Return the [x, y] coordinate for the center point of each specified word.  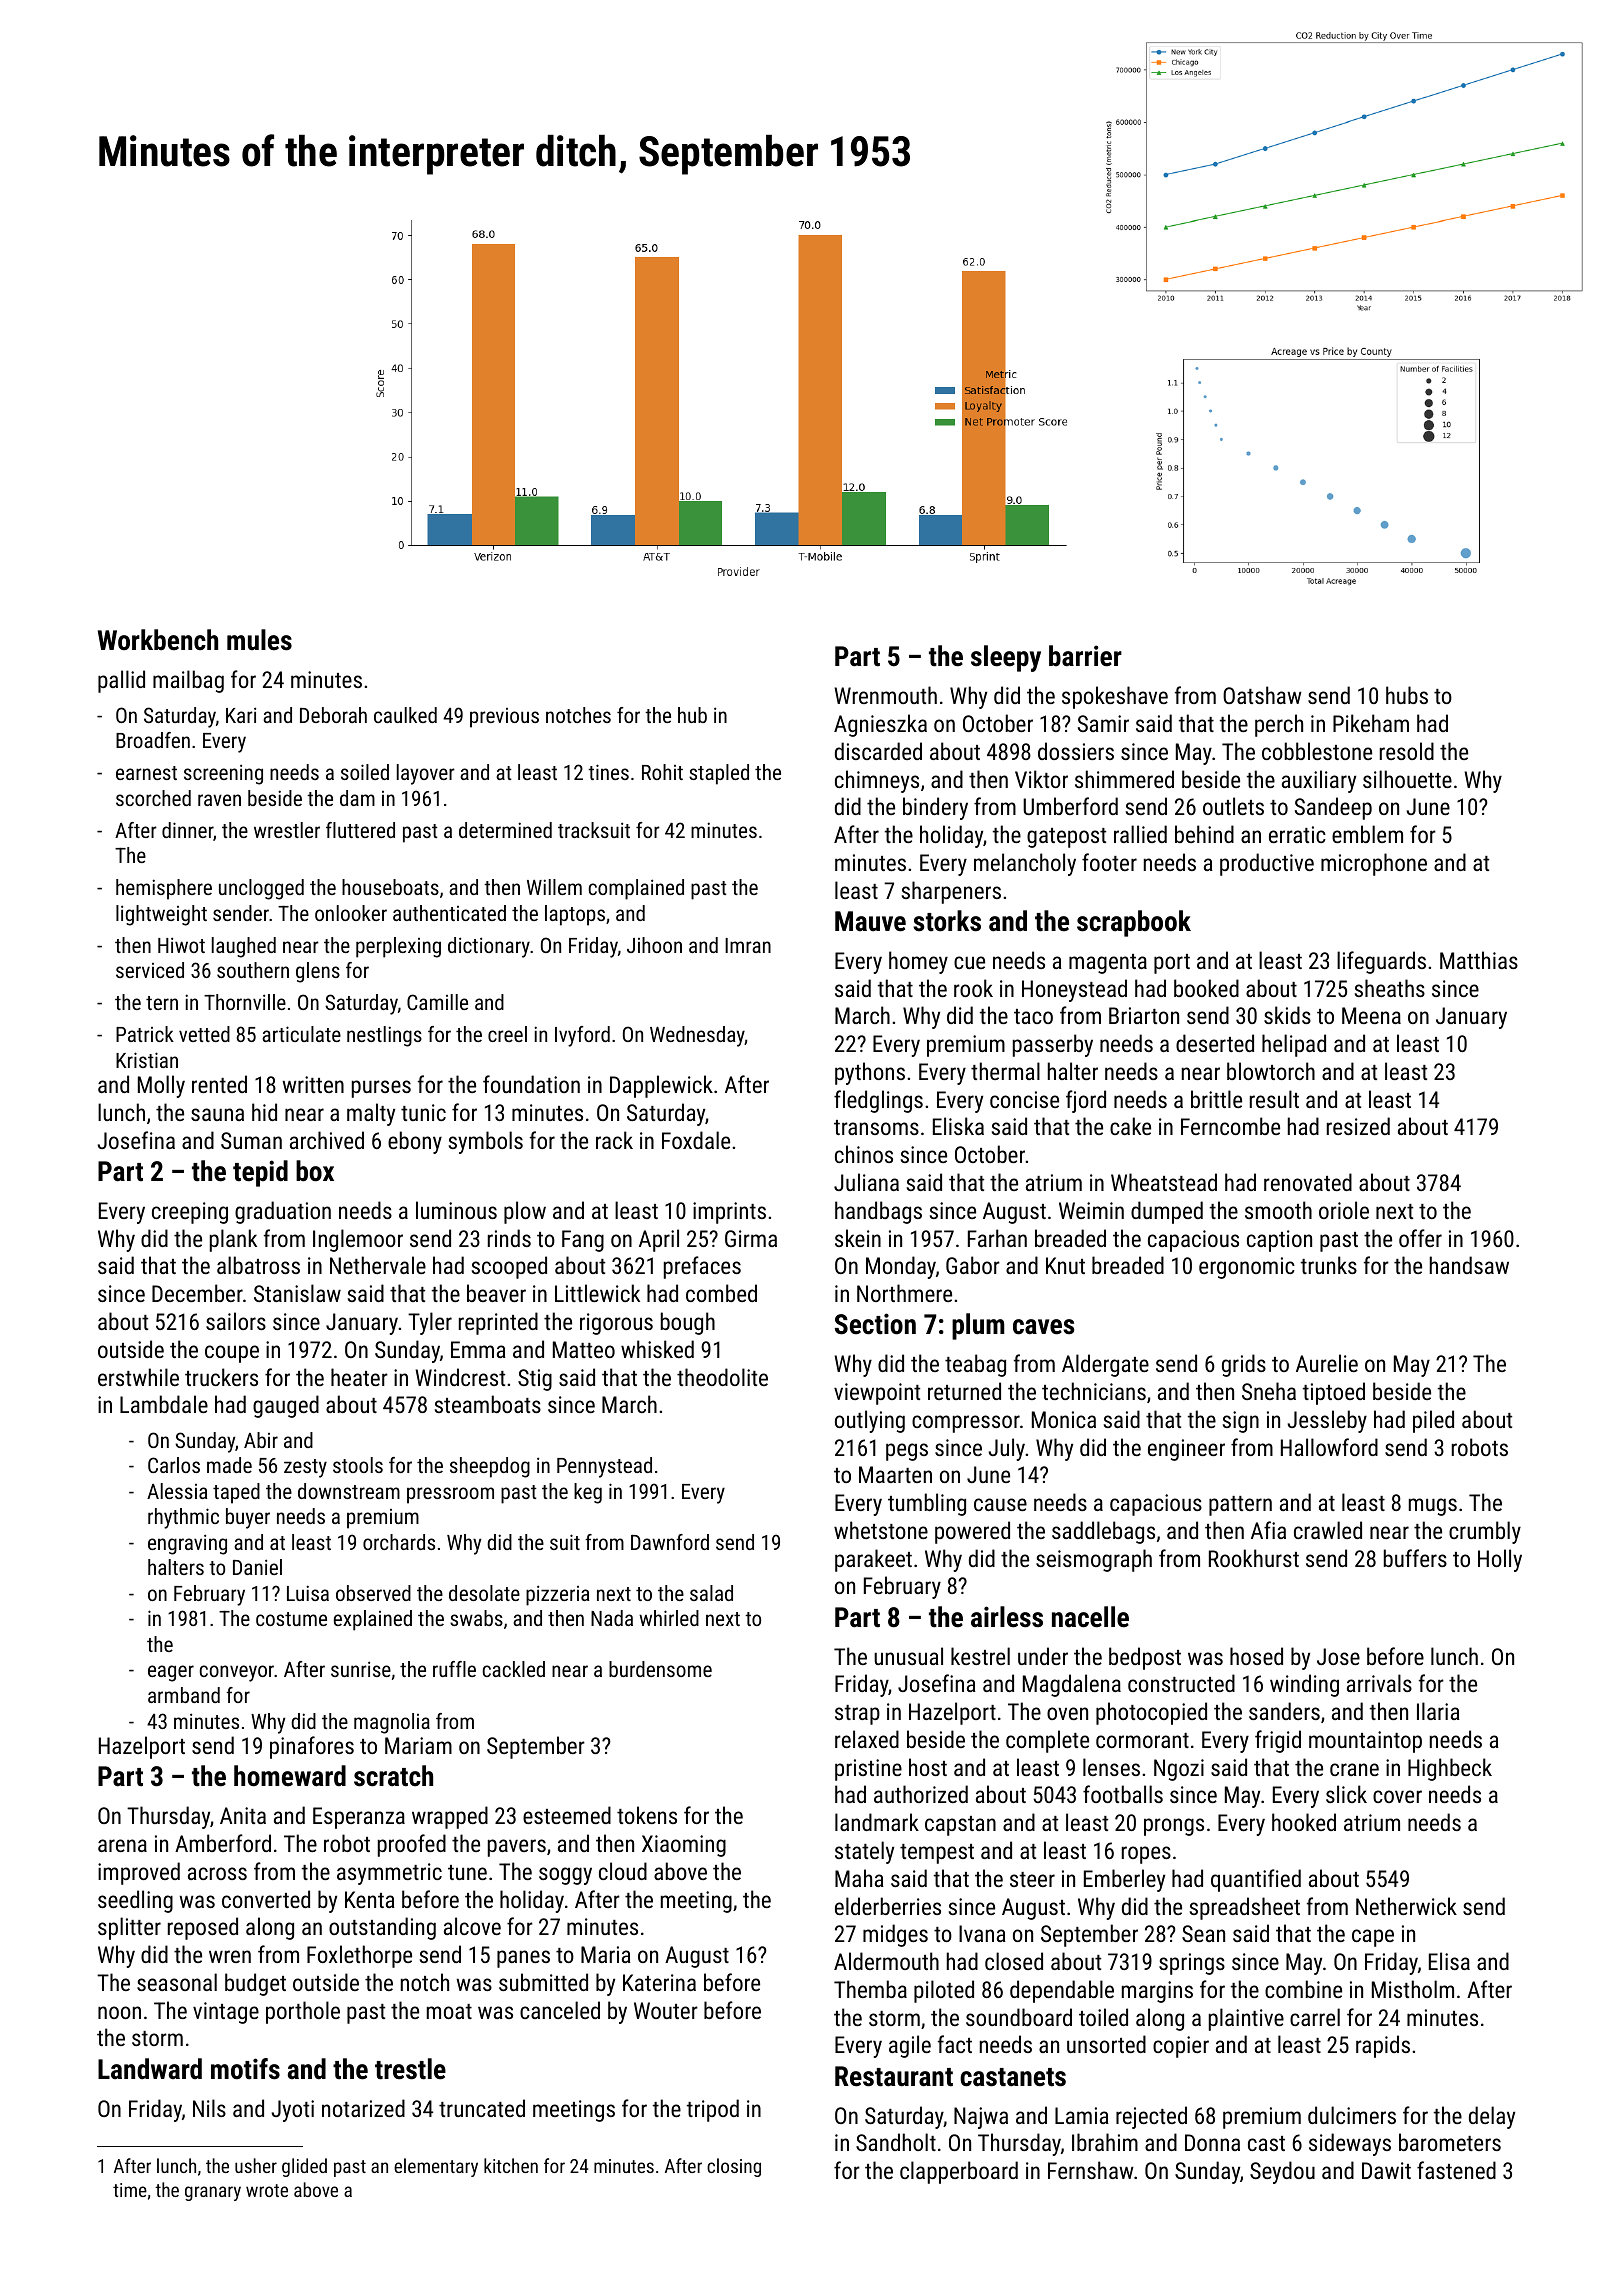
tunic [423, 1112]
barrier [1085, 656]
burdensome [660, 1669]
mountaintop [1365, 1742]
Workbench [158, 640]
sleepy [1006, 658]
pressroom [450, 1495]
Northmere [904, 1293]
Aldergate [1105, 1365]
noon [119, 2012]
